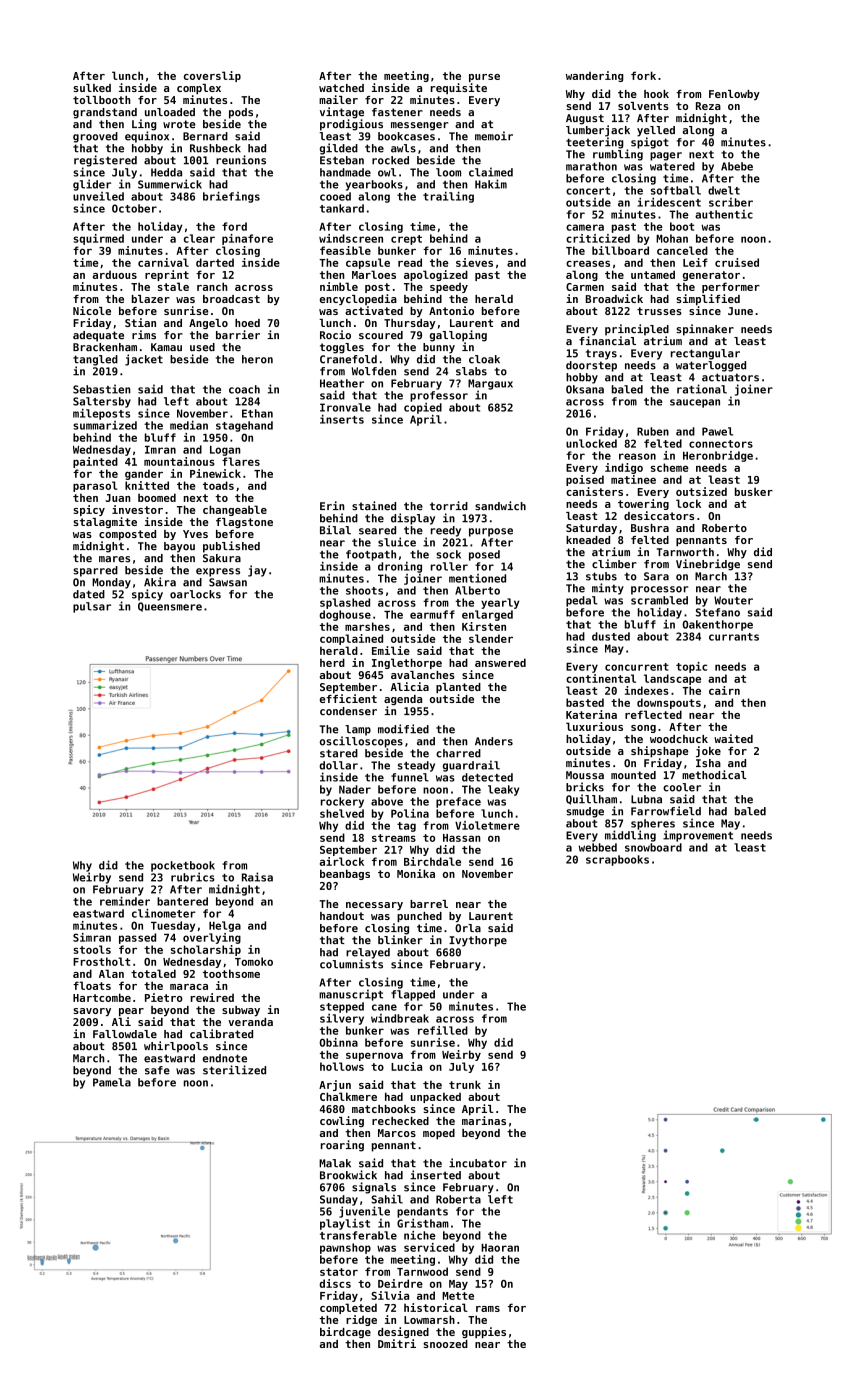 Image resolution: width=849 pixels, height=1400 pixels. I want to click on stalagmite, so click(105, 522).
